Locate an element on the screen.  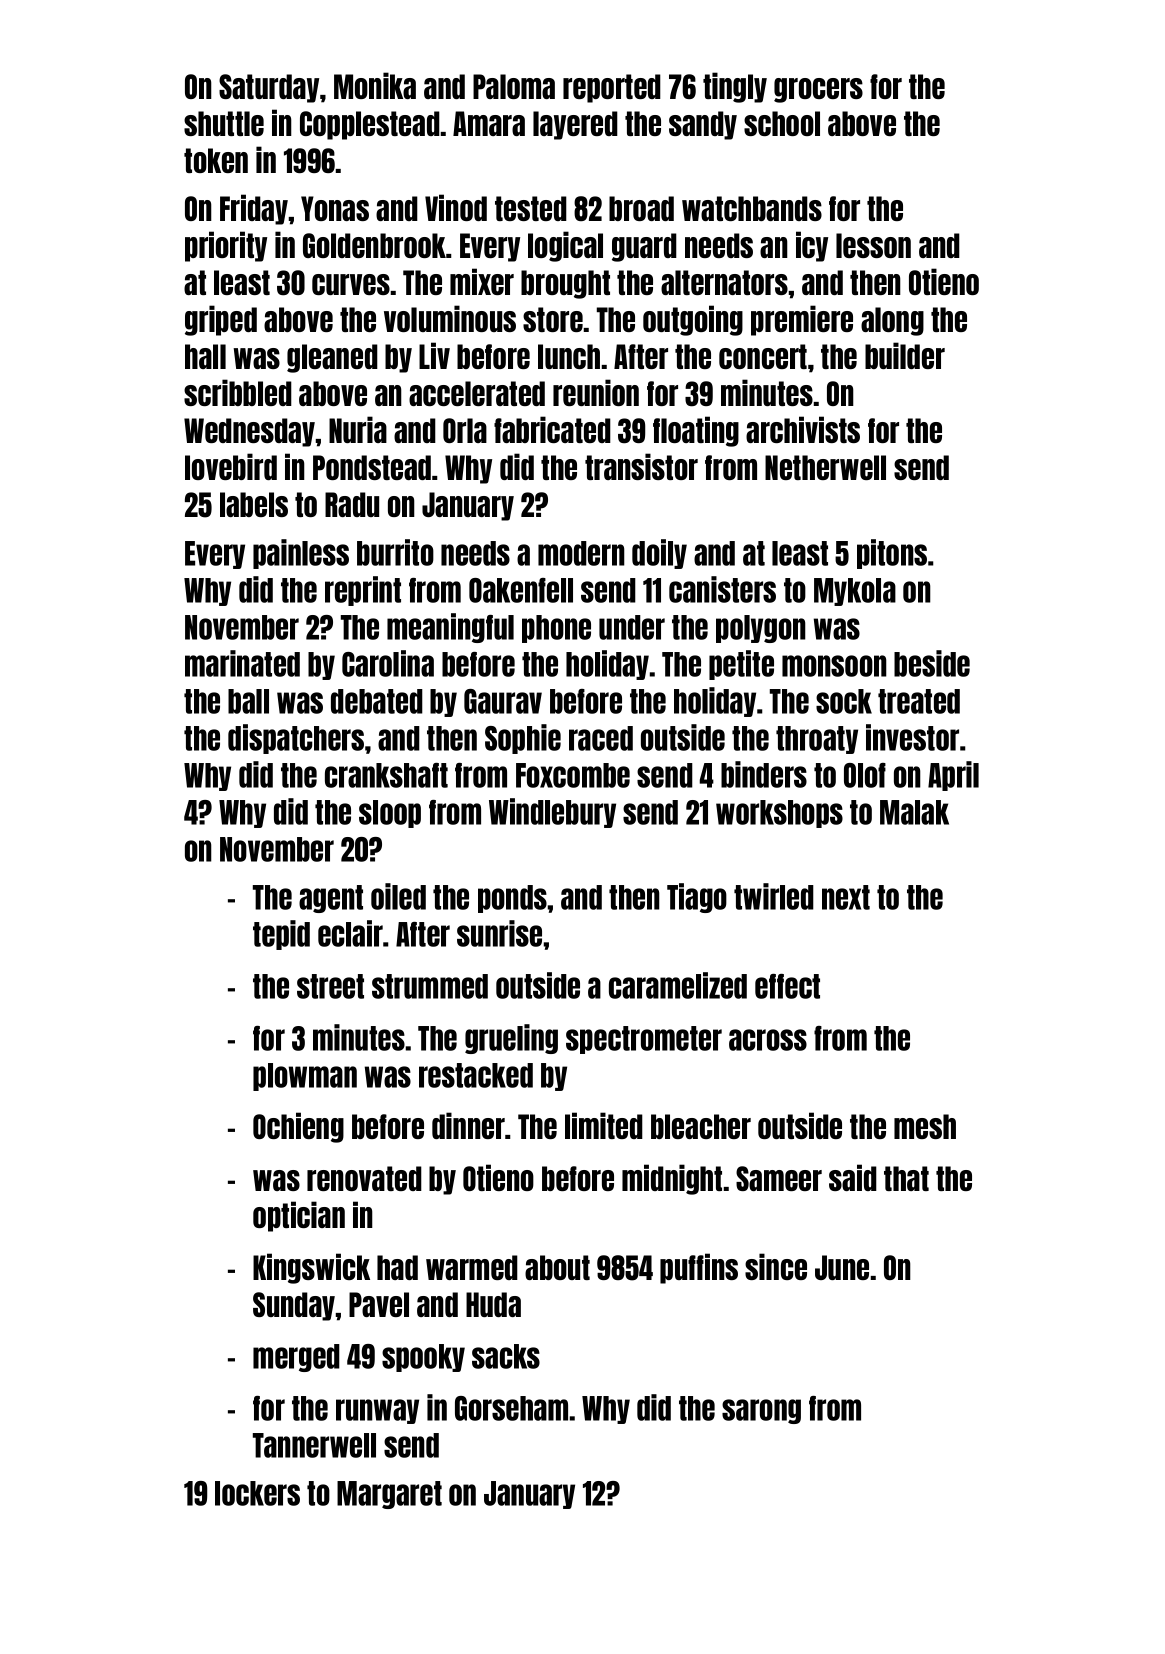
floating is located at coordinates (696, 431).
